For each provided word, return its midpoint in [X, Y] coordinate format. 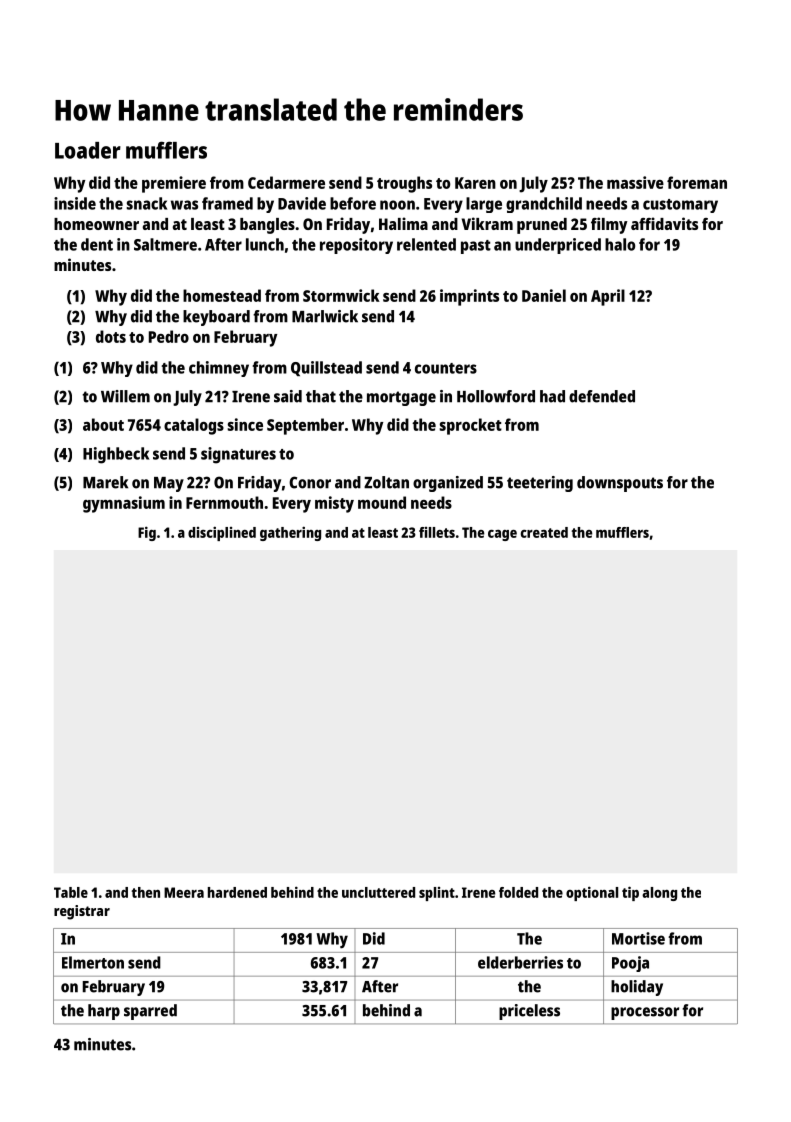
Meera [184, 892]
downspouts [620, 484]
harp [104, 1012]
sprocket [470, 426]
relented [426, 244]
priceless [529, 1012]
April [608, 297]
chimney [219, 369]
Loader [88, 150]
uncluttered [378, 892]
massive [635, 182]
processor [645, 1013]
